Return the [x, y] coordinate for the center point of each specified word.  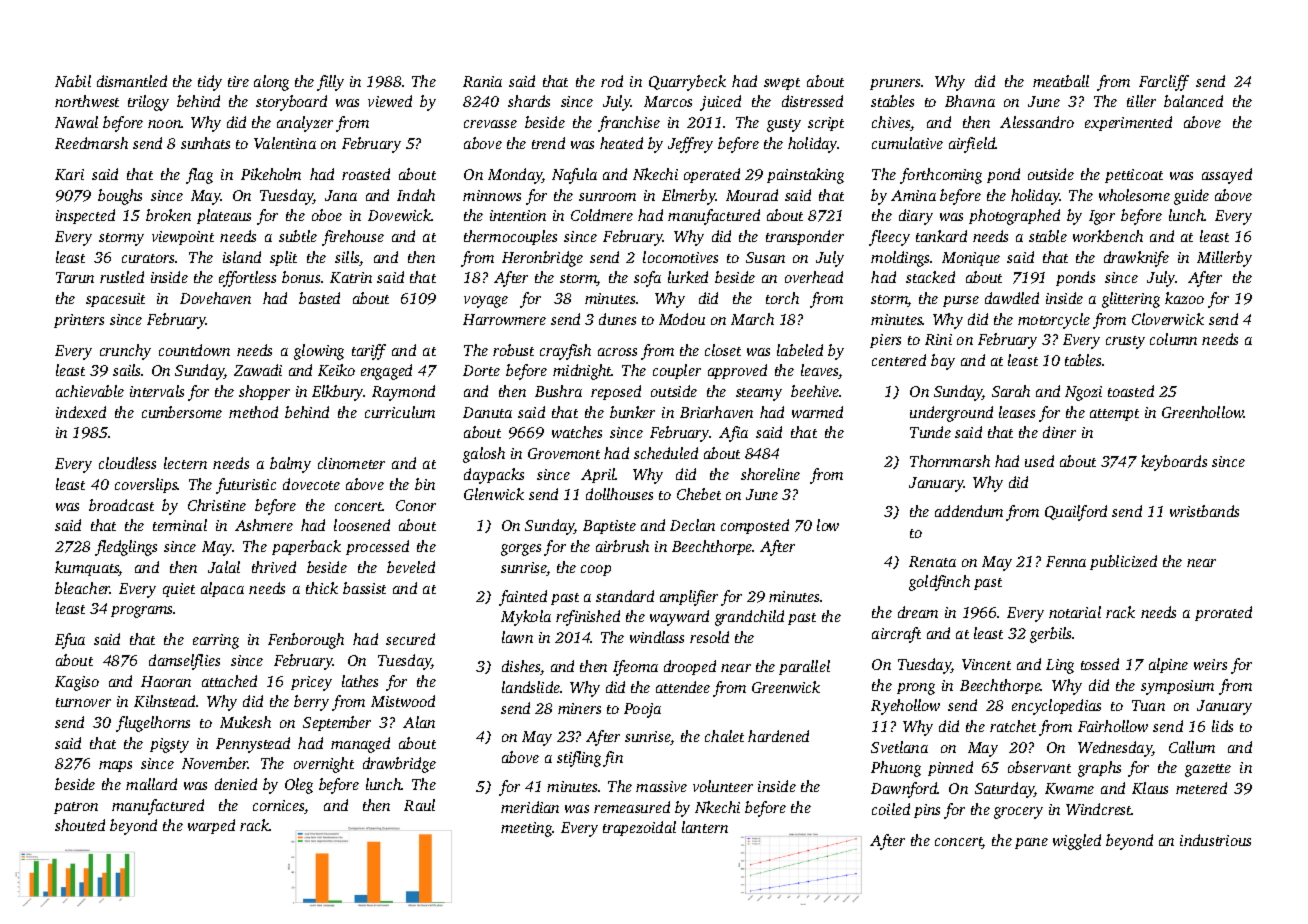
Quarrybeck [687, 83]
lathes [360, 681]
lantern [705, 827]
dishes [521, 667]
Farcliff [1164, 83]
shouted [80, 825]
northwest [87, 101]
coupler [677, 371]
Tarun [75, 277]
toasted [1131, 391]
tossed [1100, 664]
